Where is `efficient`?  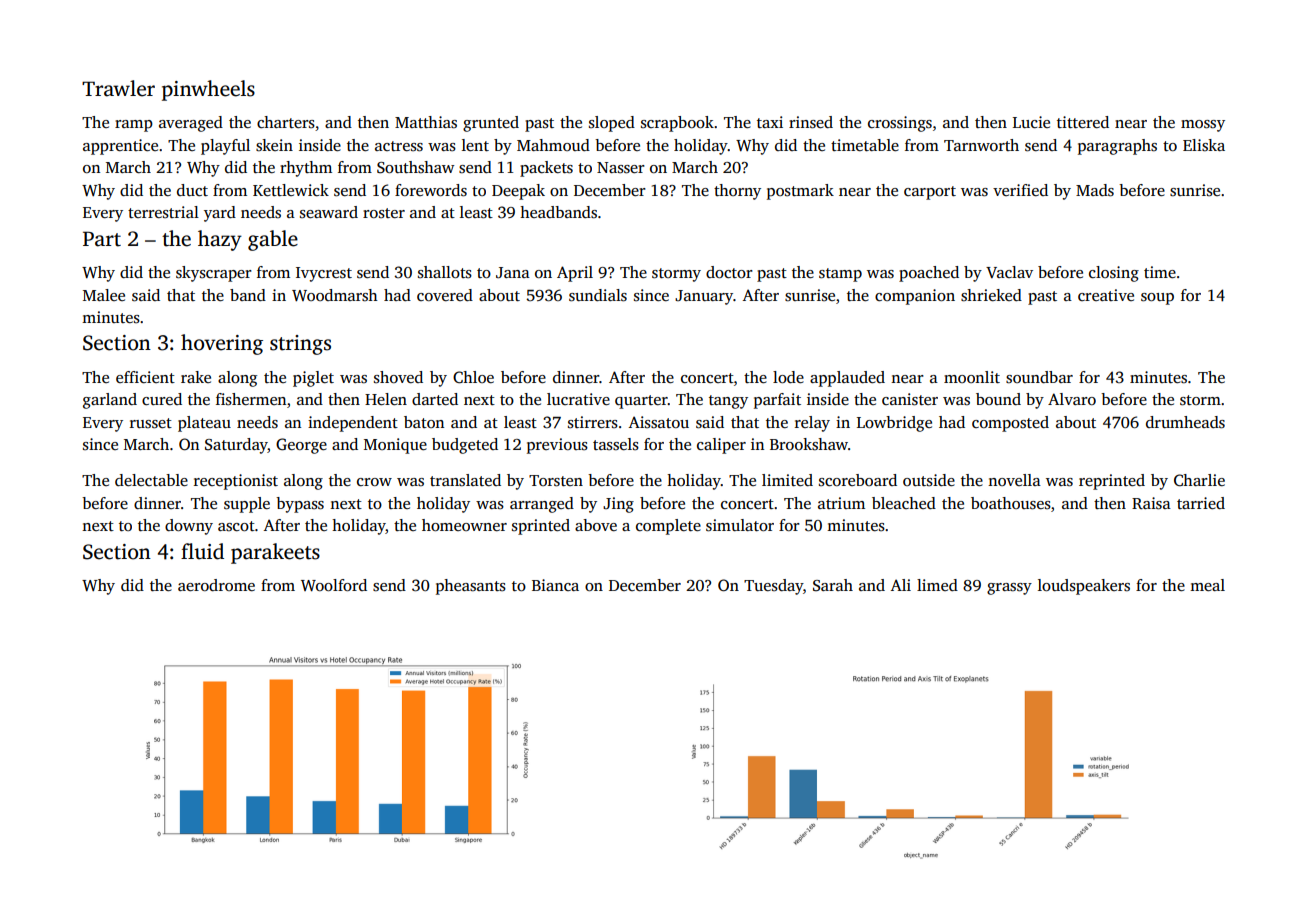
efficient is located at coordinates (145, 377).
